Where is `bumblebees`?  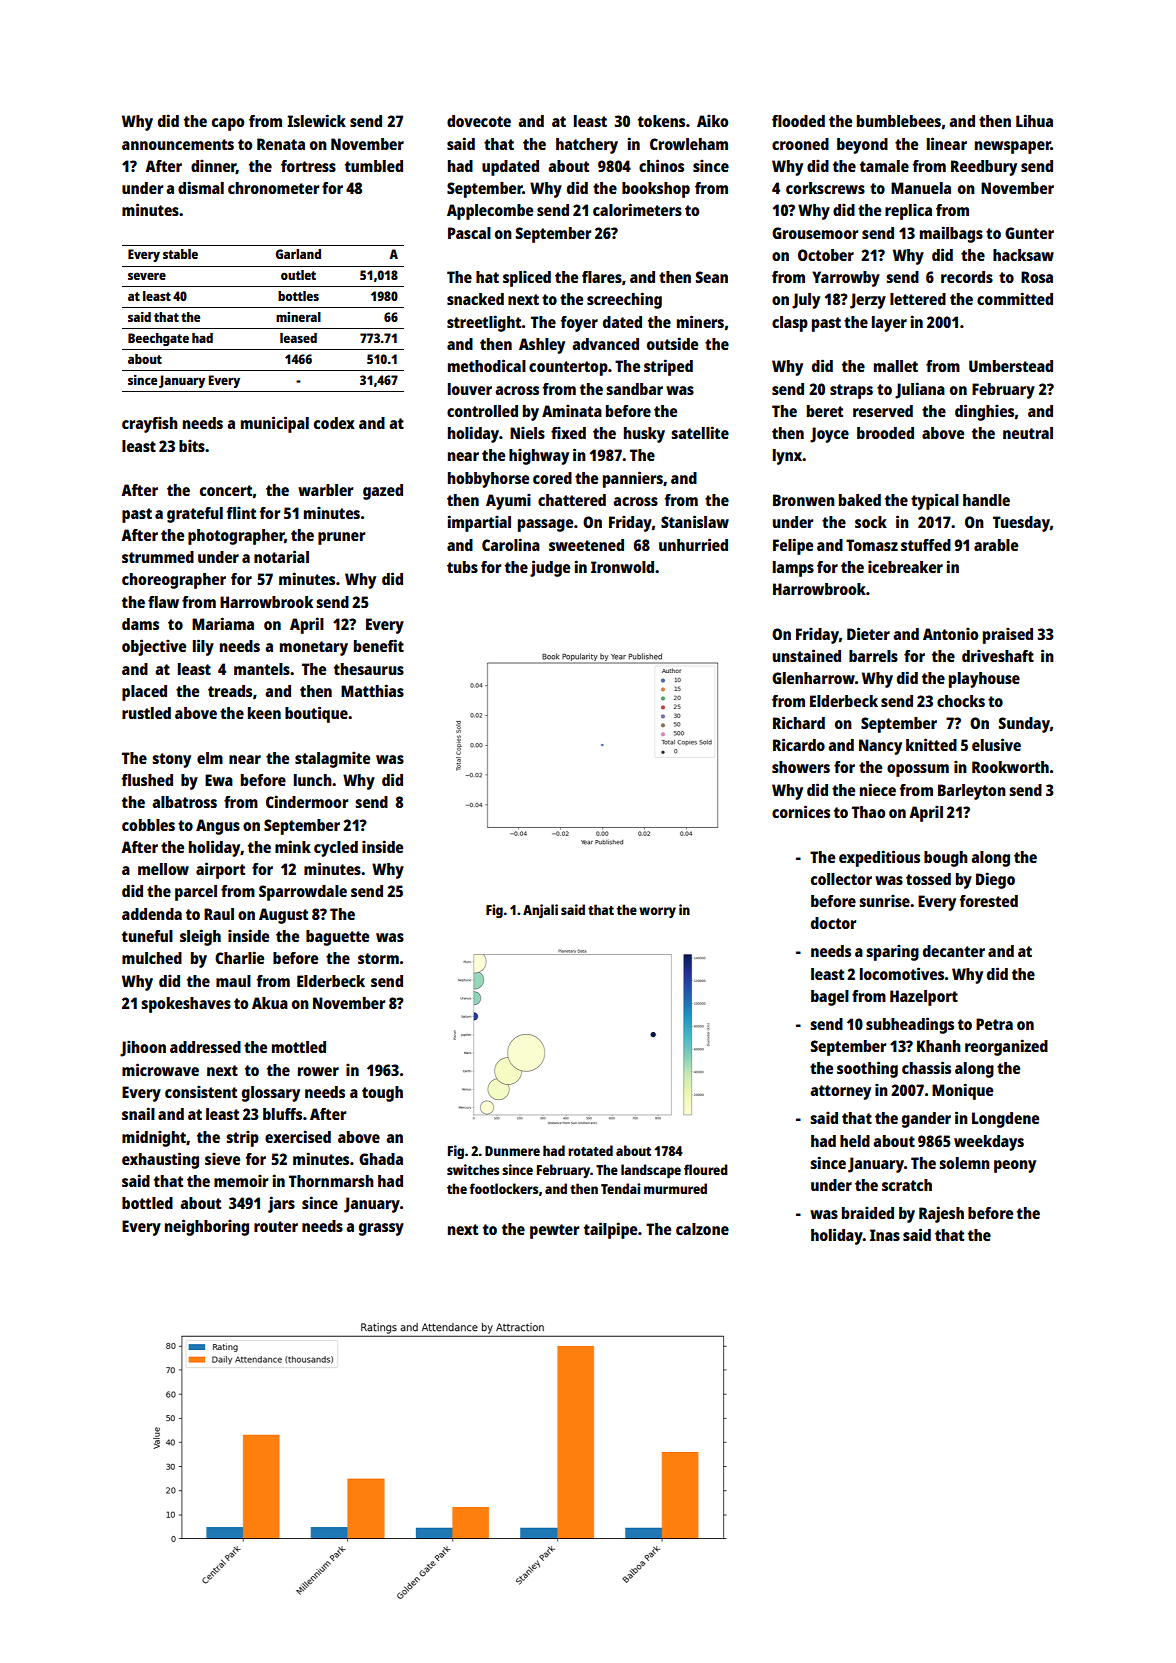 bumblebees is located at coordinates (899, 121).
